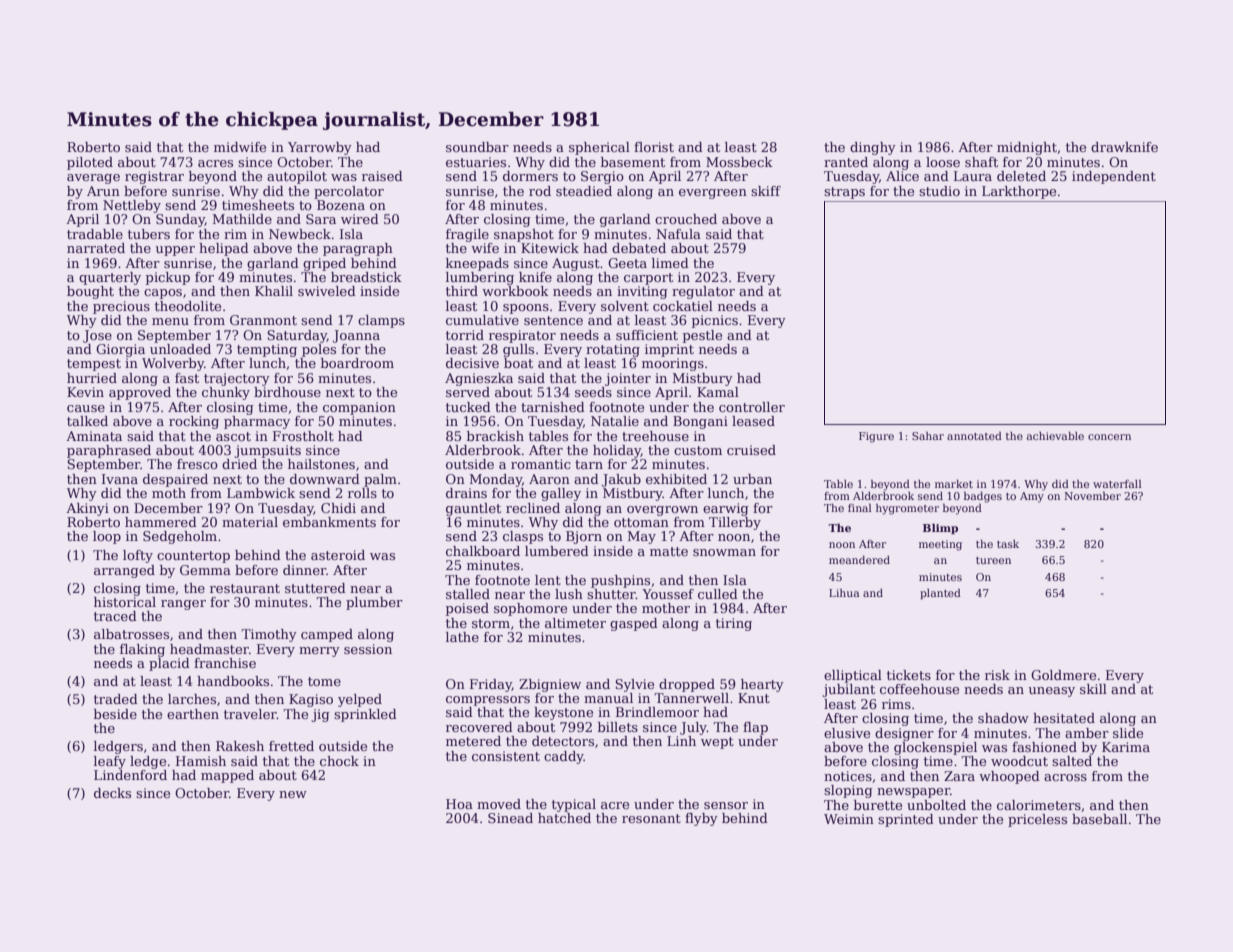  Describe the element at coordinates (112, 793) in the page. I see `decks` at that location.
